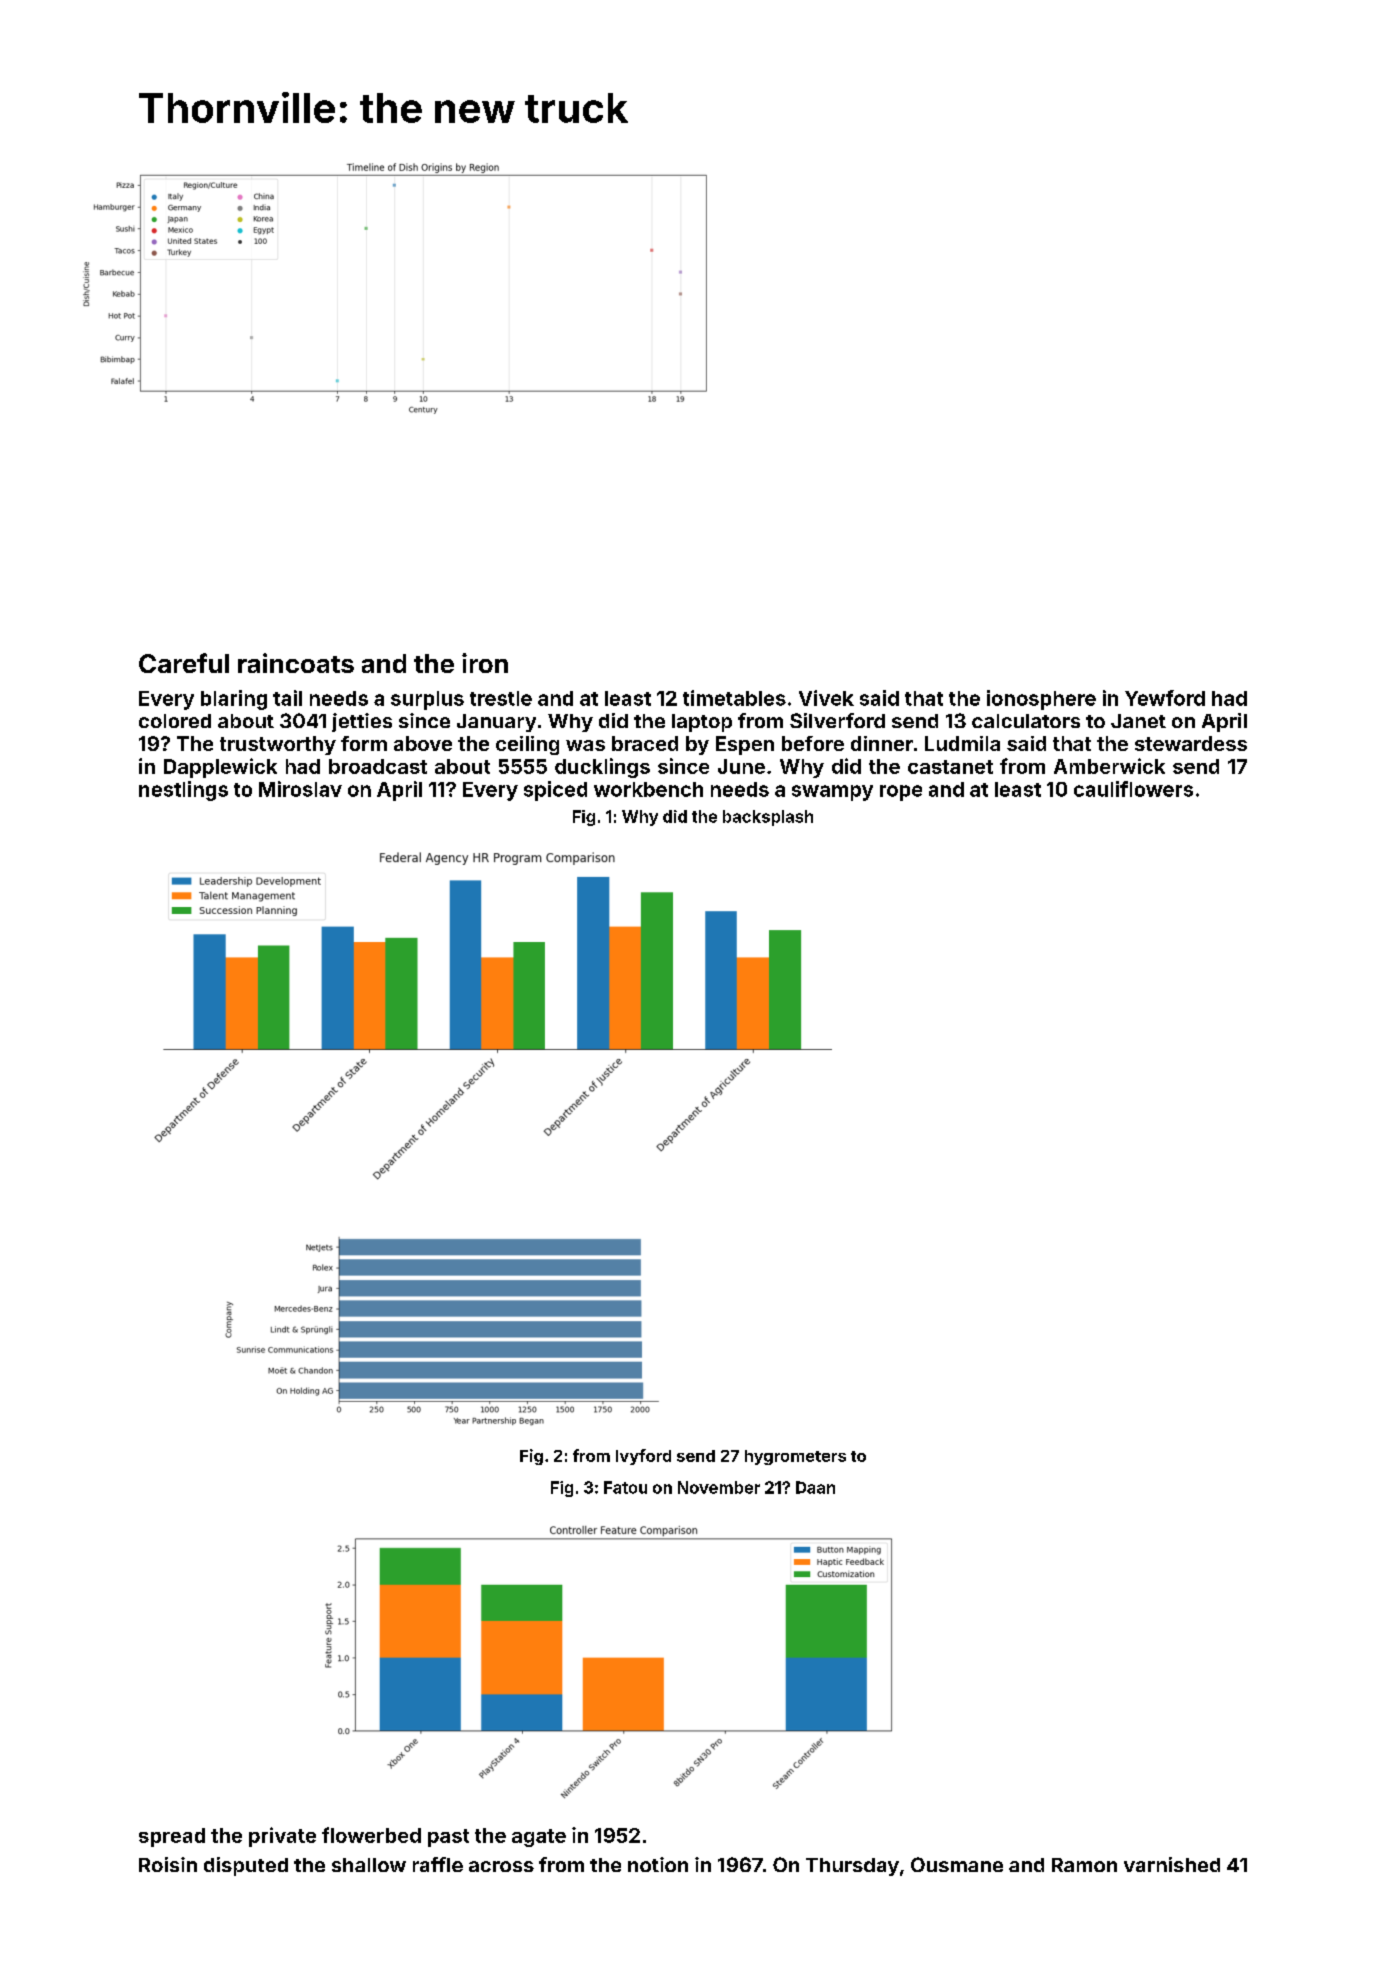 This screenshot has width=1386, height=1969. I want to click on hygrometers, so click(795, 1457).
